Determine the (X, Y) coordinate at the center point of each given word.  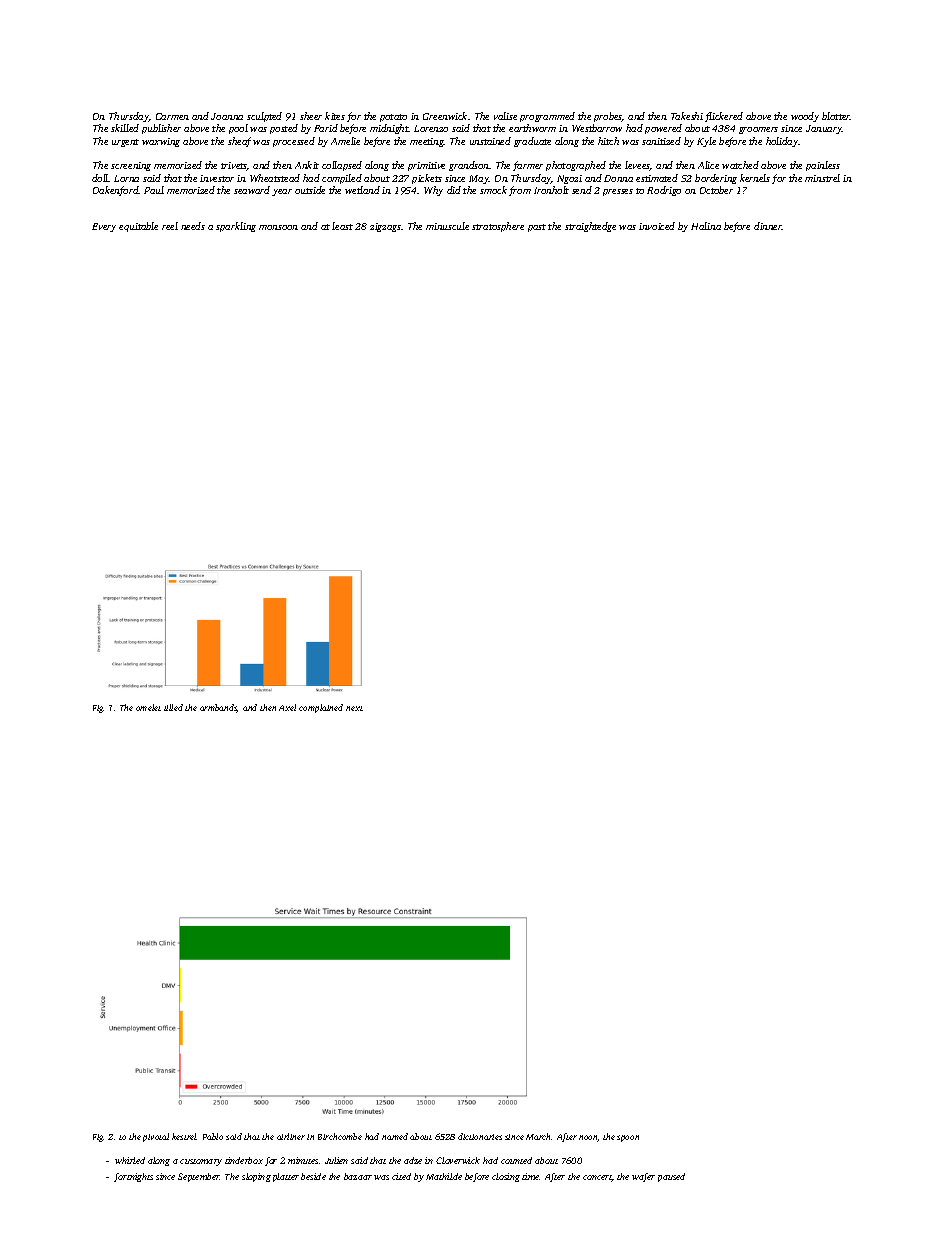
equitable (138, 227)
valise (505, 116)
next (354, 708)
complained (321, 708)
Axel (287, 707)
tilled (173, 707)
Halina (706, 226)
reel (170, 226)
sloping (256, 1177)
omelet (148, 707)
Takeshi (687, 116)
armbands (219, 708)
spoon (628, 1138)
